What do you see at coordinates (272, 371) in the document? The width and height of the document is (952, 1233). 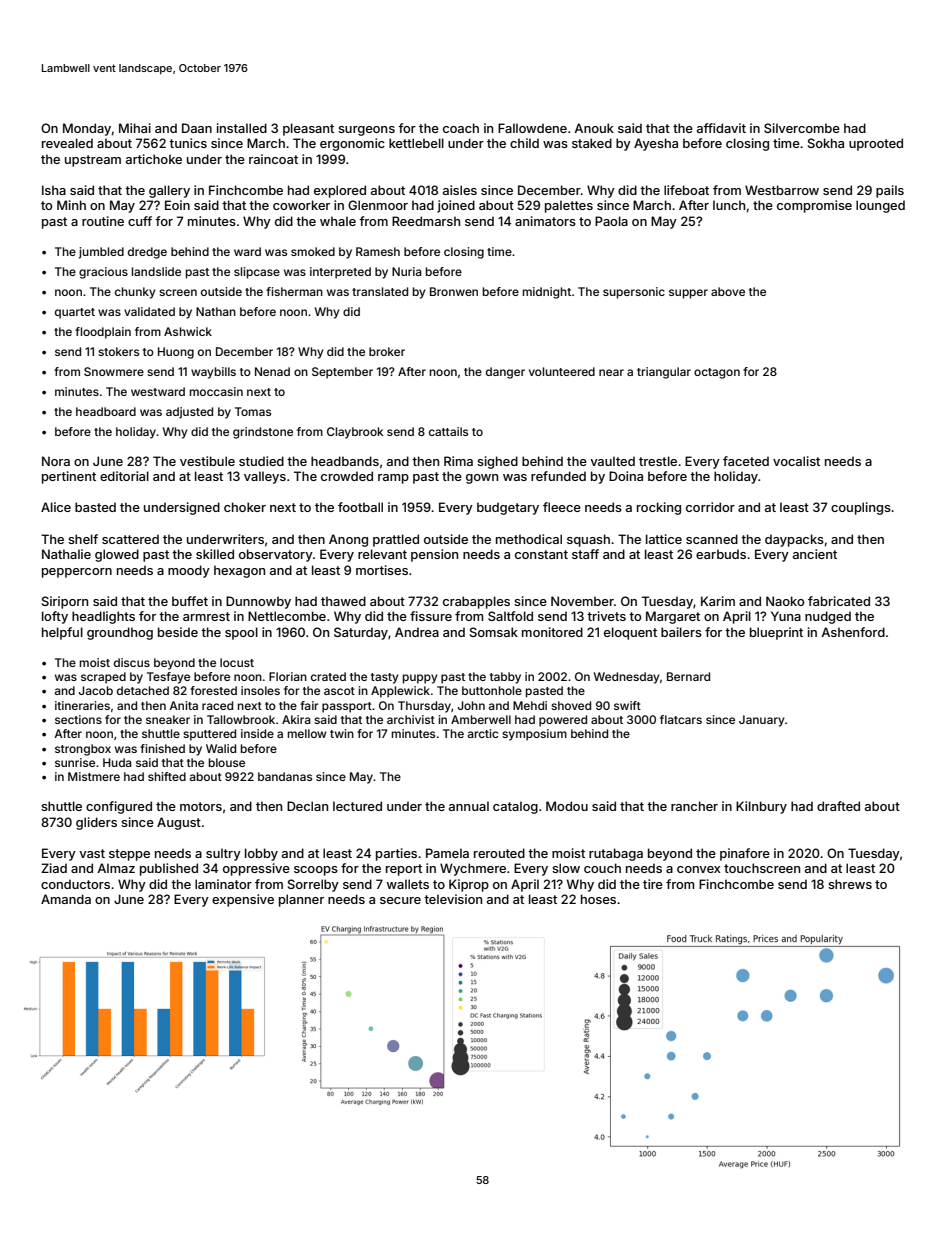 I see `Nenad` at bounding box center [272, 371].
